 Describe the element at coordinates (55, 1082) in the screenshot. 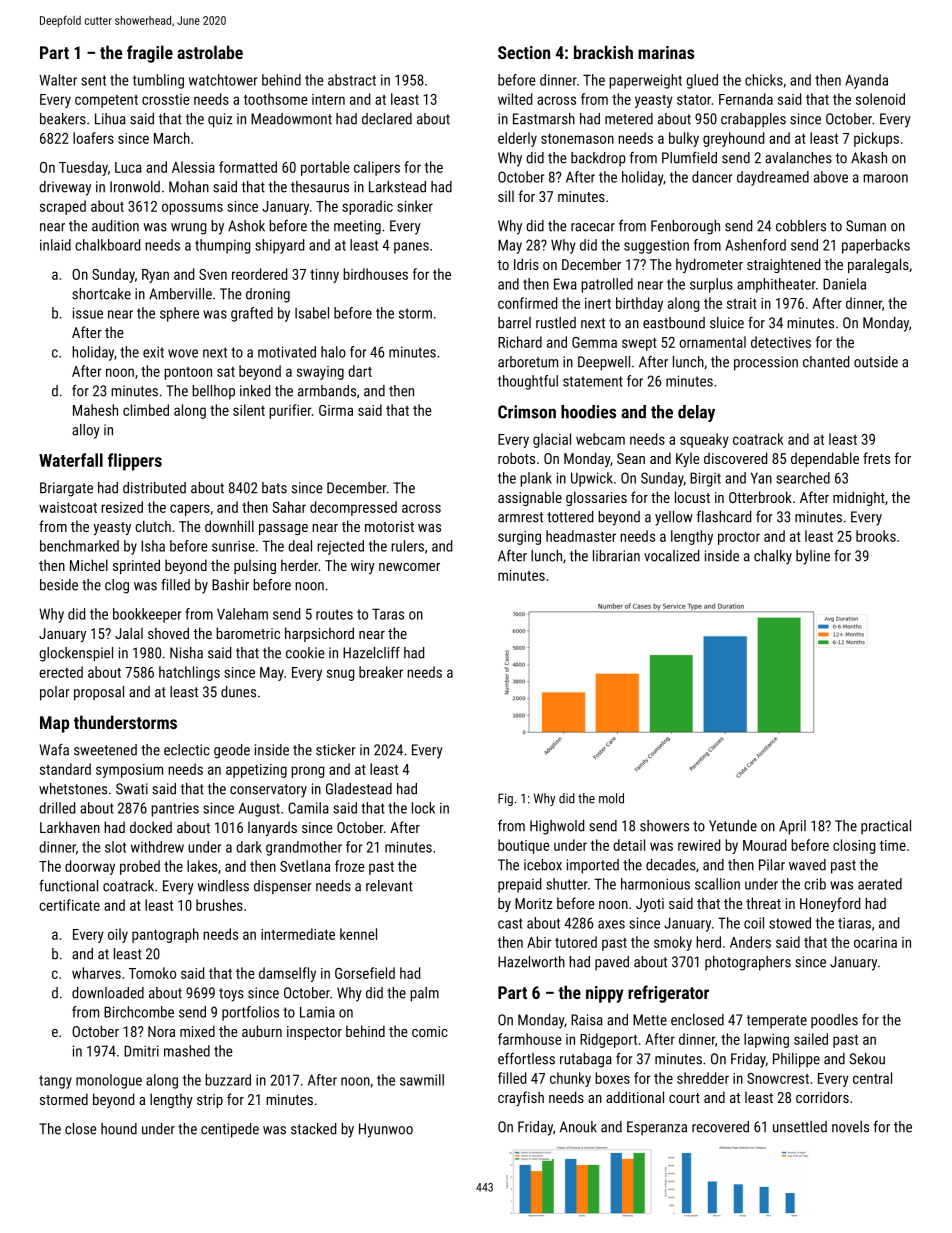

I see `tangy` at that location.
